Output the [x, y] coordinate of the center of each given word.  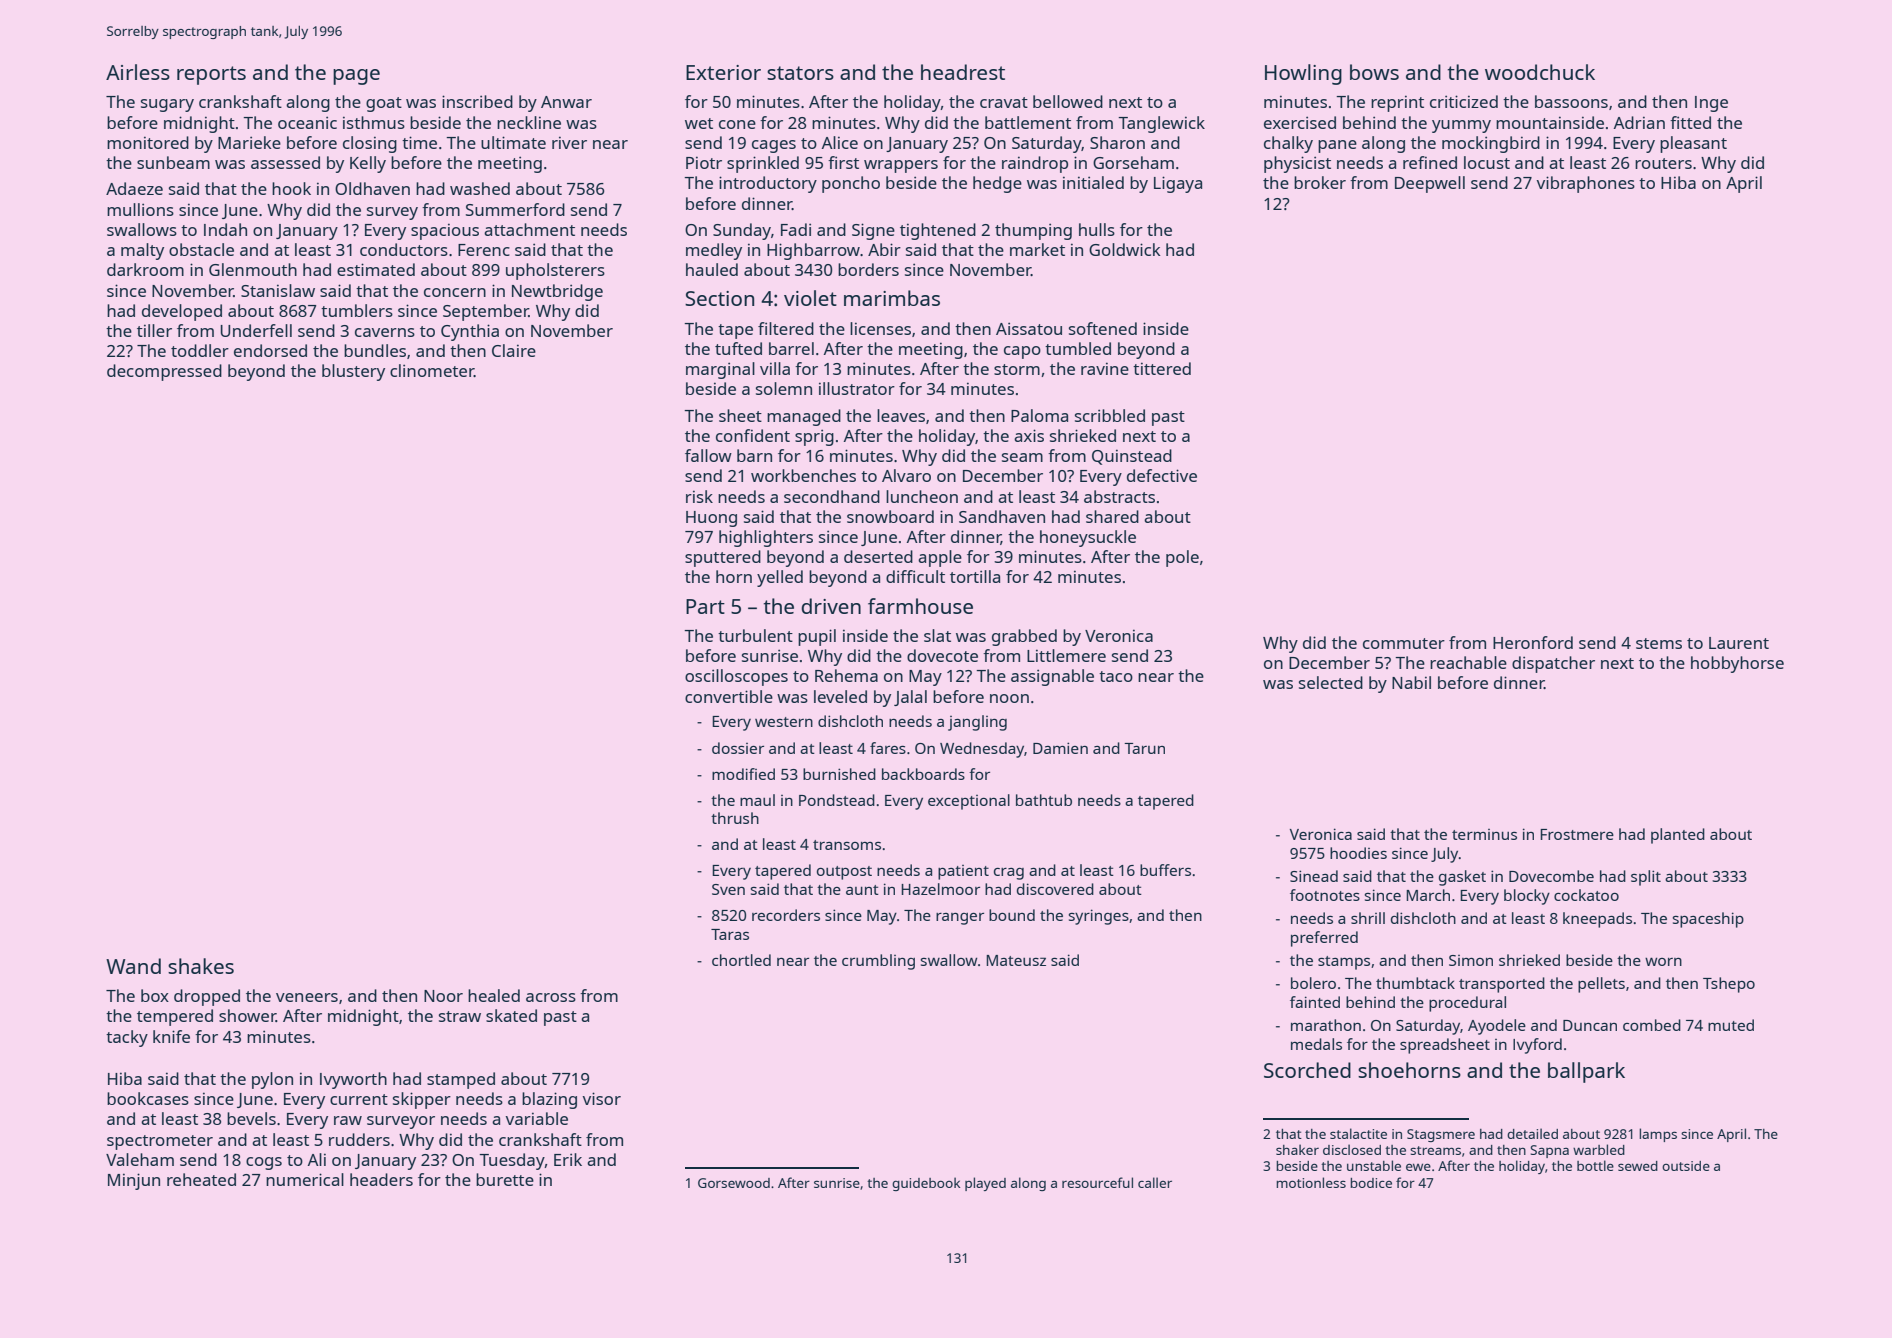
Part [705, 606]
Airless [138, 72]
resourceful [1097, 1182]
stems [1659, 643]
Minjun [134, 1181]
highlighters [766, 538]
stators [800, 73]
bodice [1371, 1183]
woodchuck [1540, 72]
